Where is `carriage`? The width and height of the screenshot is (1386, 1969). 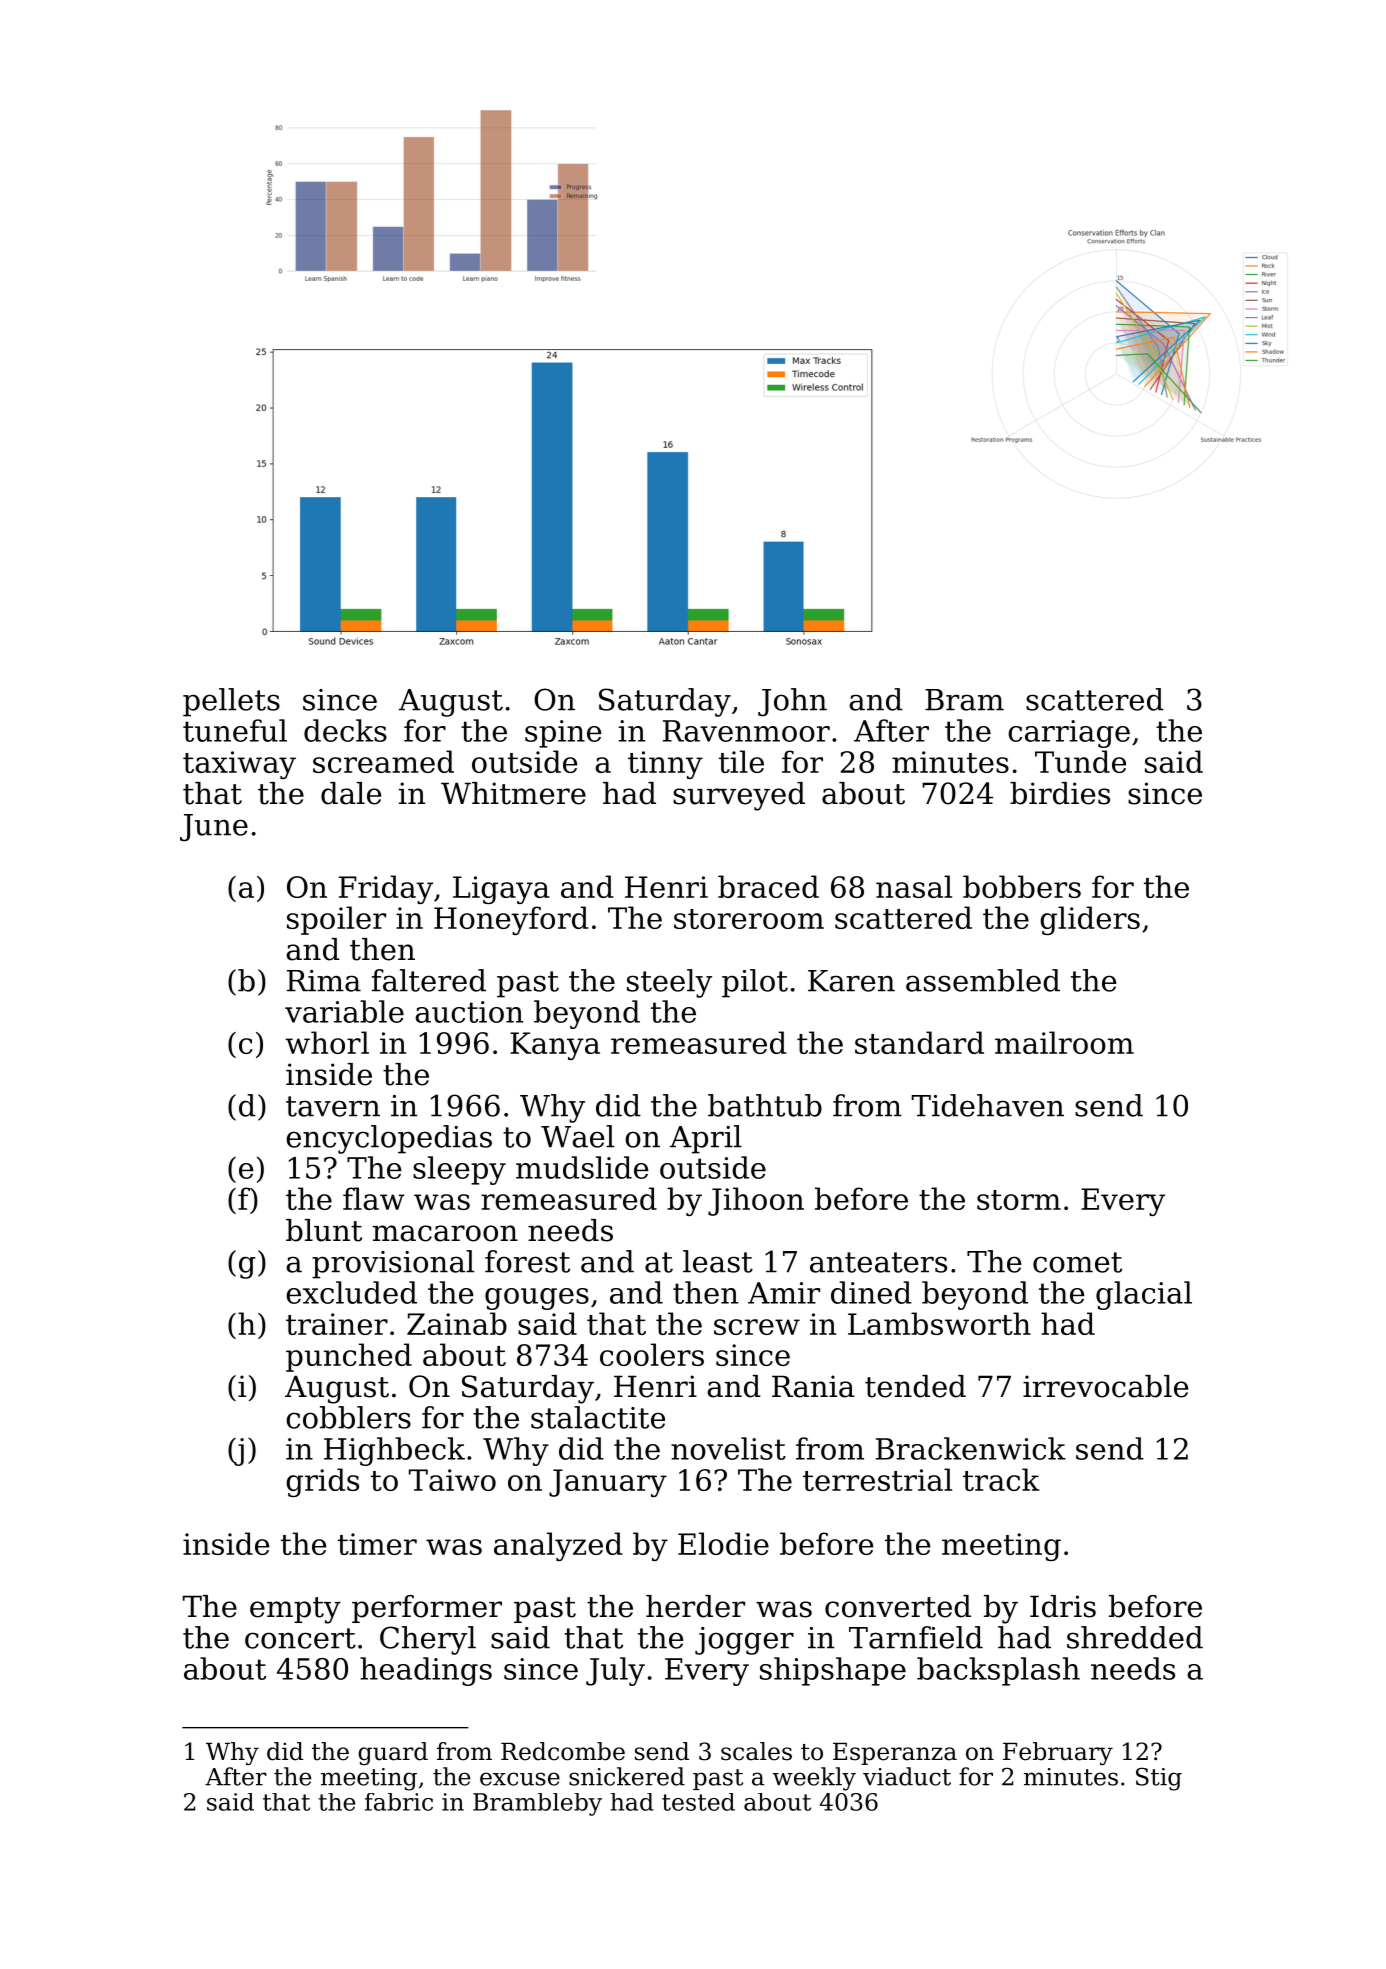 carriage is located at coordinates (1069, 734).
